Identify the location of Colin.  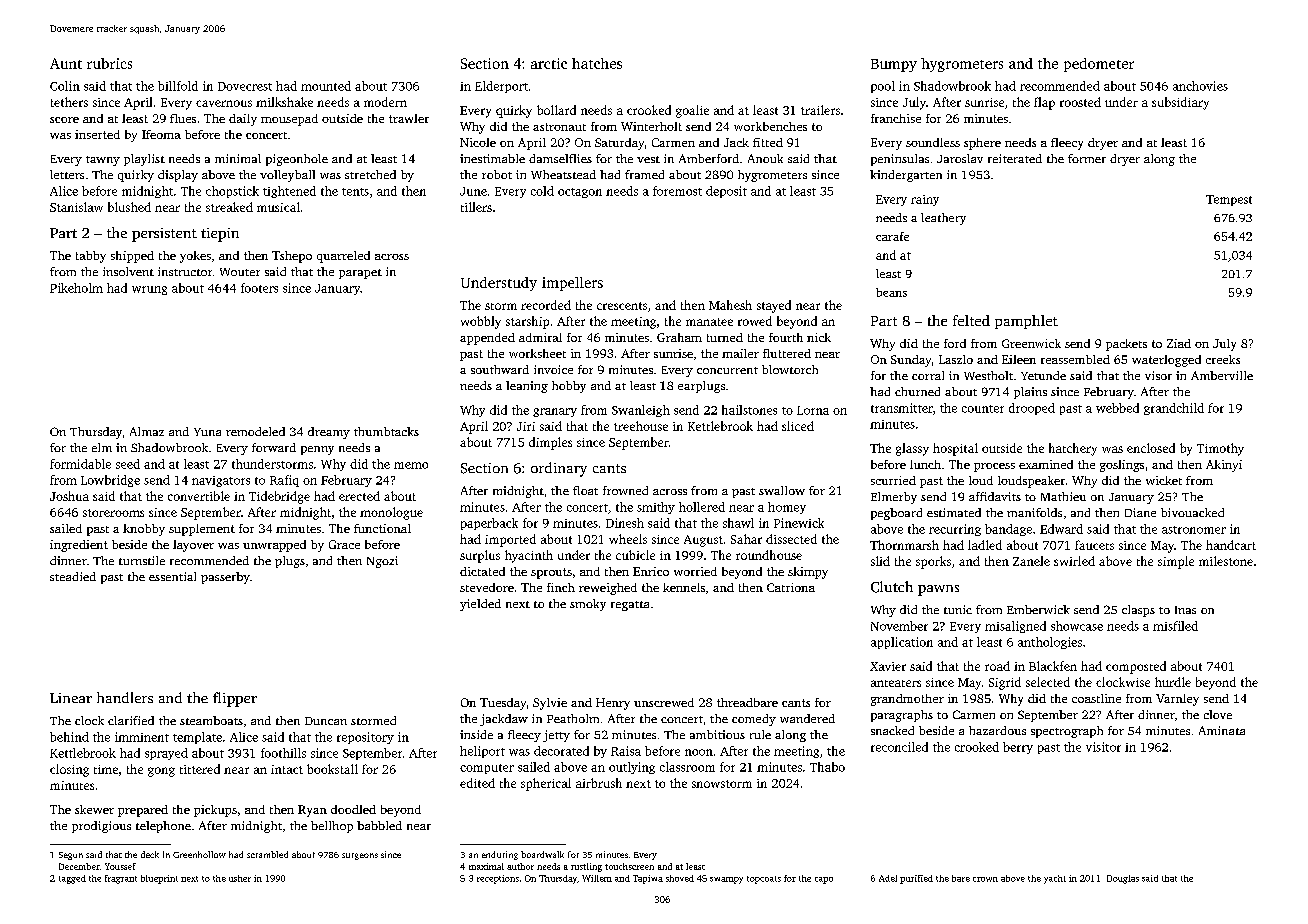
(65, 86).
